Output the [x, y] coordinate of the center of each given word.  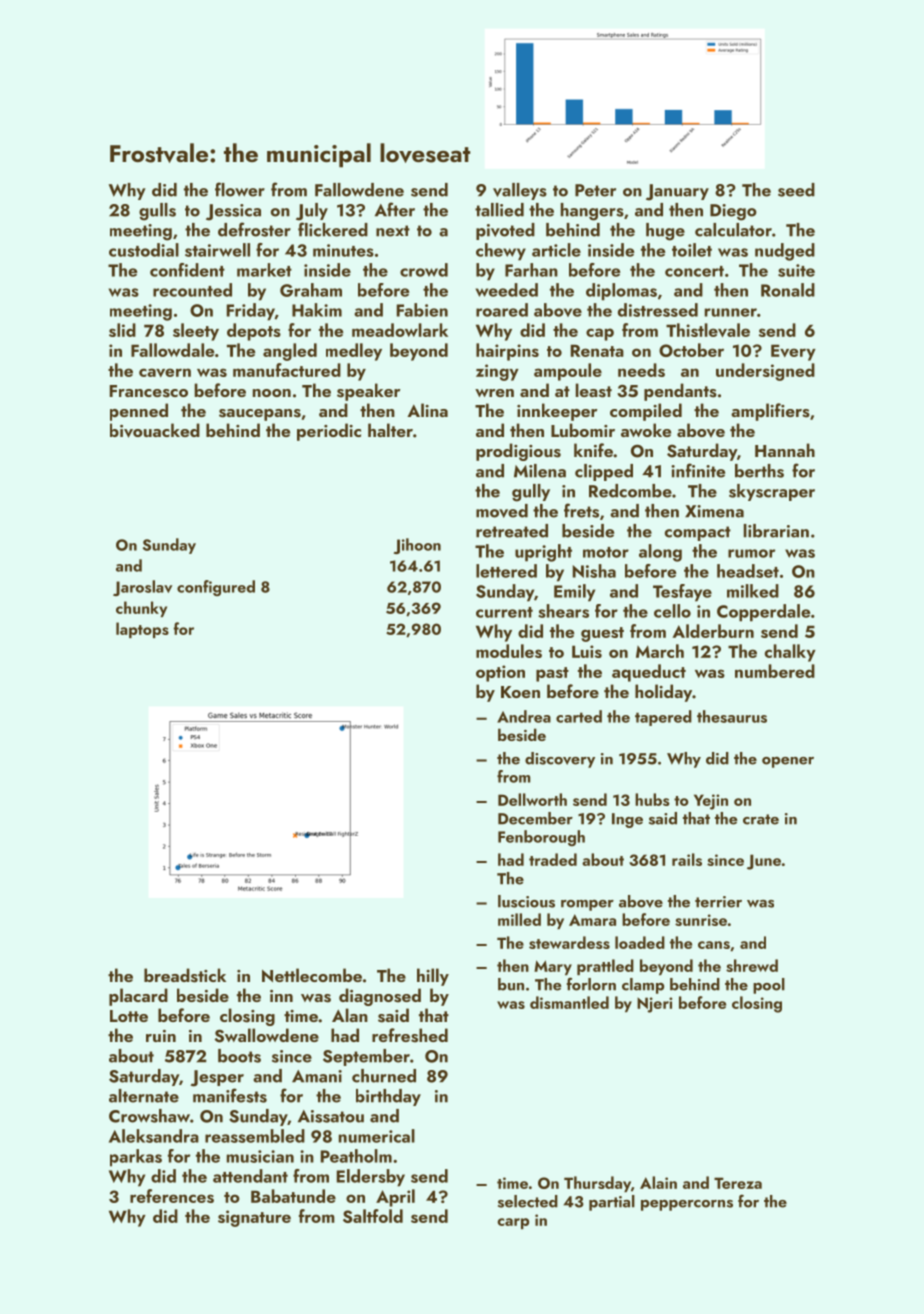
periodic [329, 432]
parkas [136, 1158]
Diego [733, 212]
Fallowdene [359, 190]
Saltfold [373, 1216]
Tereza [738, 1183]
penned [139, 412]
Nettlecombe [312, 975]
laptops [142, 630]
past [552, 674]
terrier [718, 902]
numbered [775, 671]
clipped [604, 472]
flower [240, 189]
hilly [433, 977]
